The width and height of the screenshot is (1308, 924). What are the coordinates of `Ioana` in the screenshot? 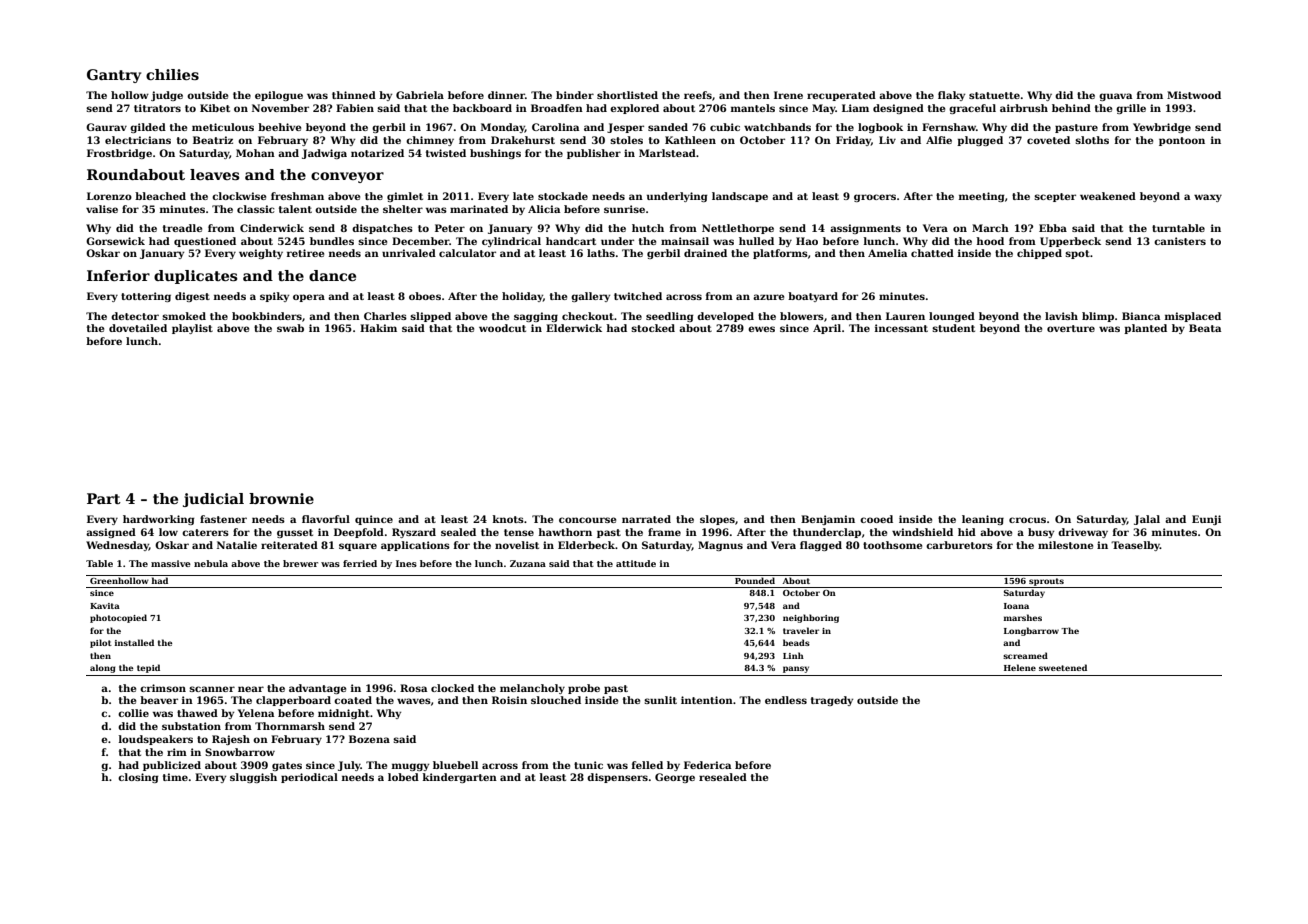 It's located at (1016, 606).
